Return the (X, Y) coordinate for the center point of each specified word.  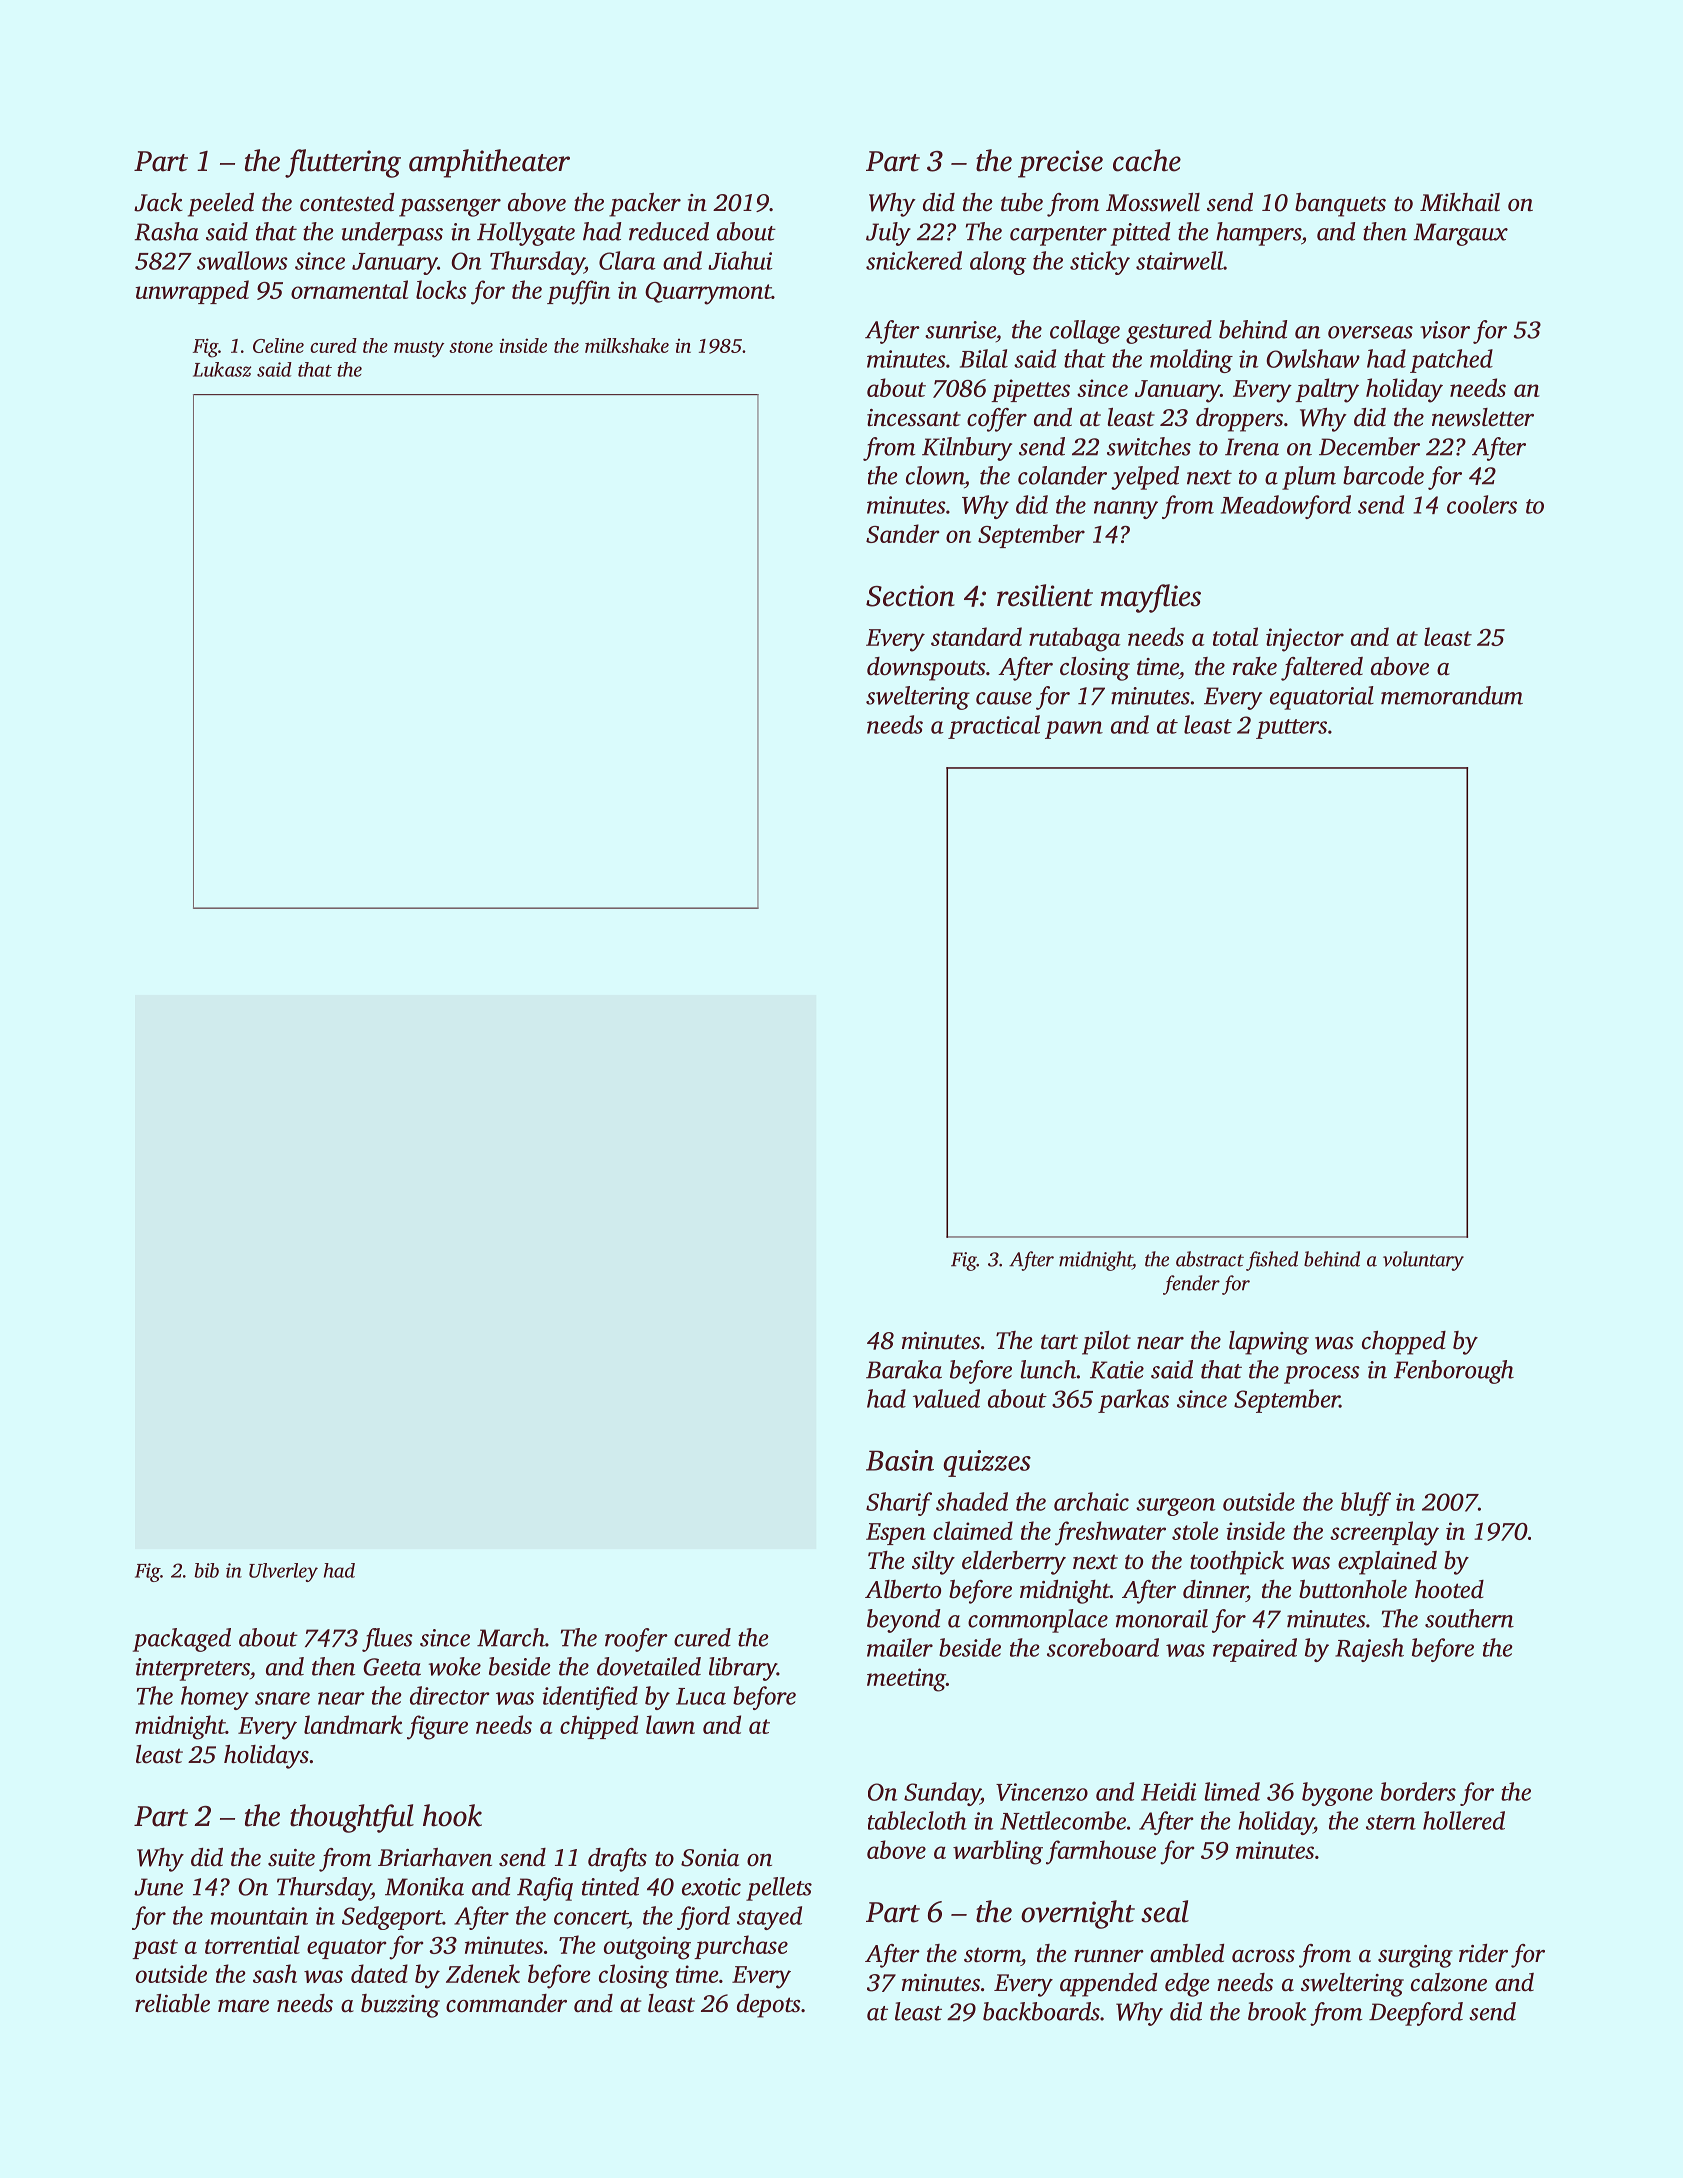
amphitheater (489, 163)
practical (994, 727)
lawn (670, 1724)
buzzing (400, 2006)
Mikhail (1460, 202)
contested (347, 202)
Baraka (904, 1369)
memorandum (1452, 695)
